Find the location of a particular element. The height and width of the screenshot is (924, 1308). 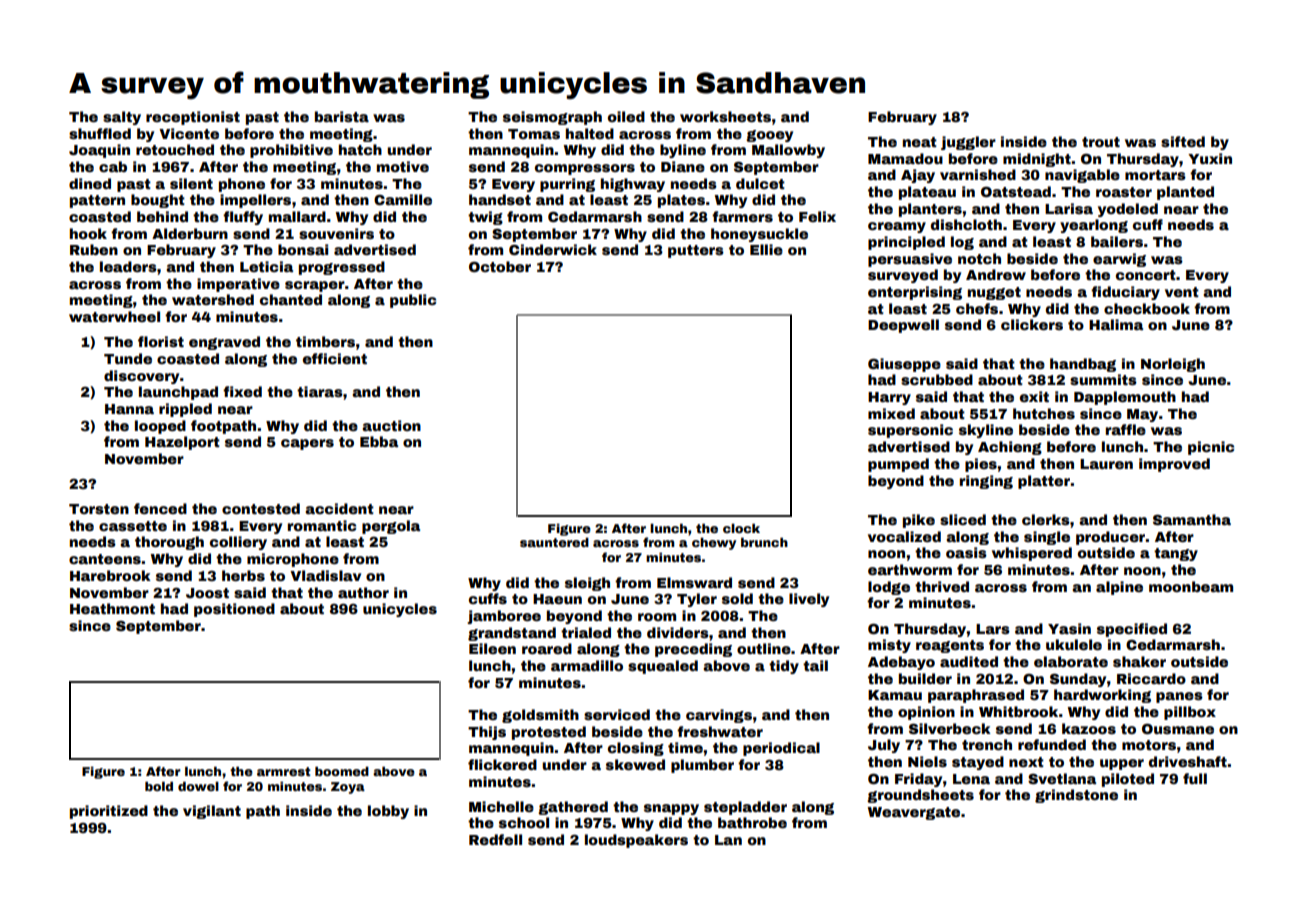

Larisa is located at coordinates (1069, 208).
